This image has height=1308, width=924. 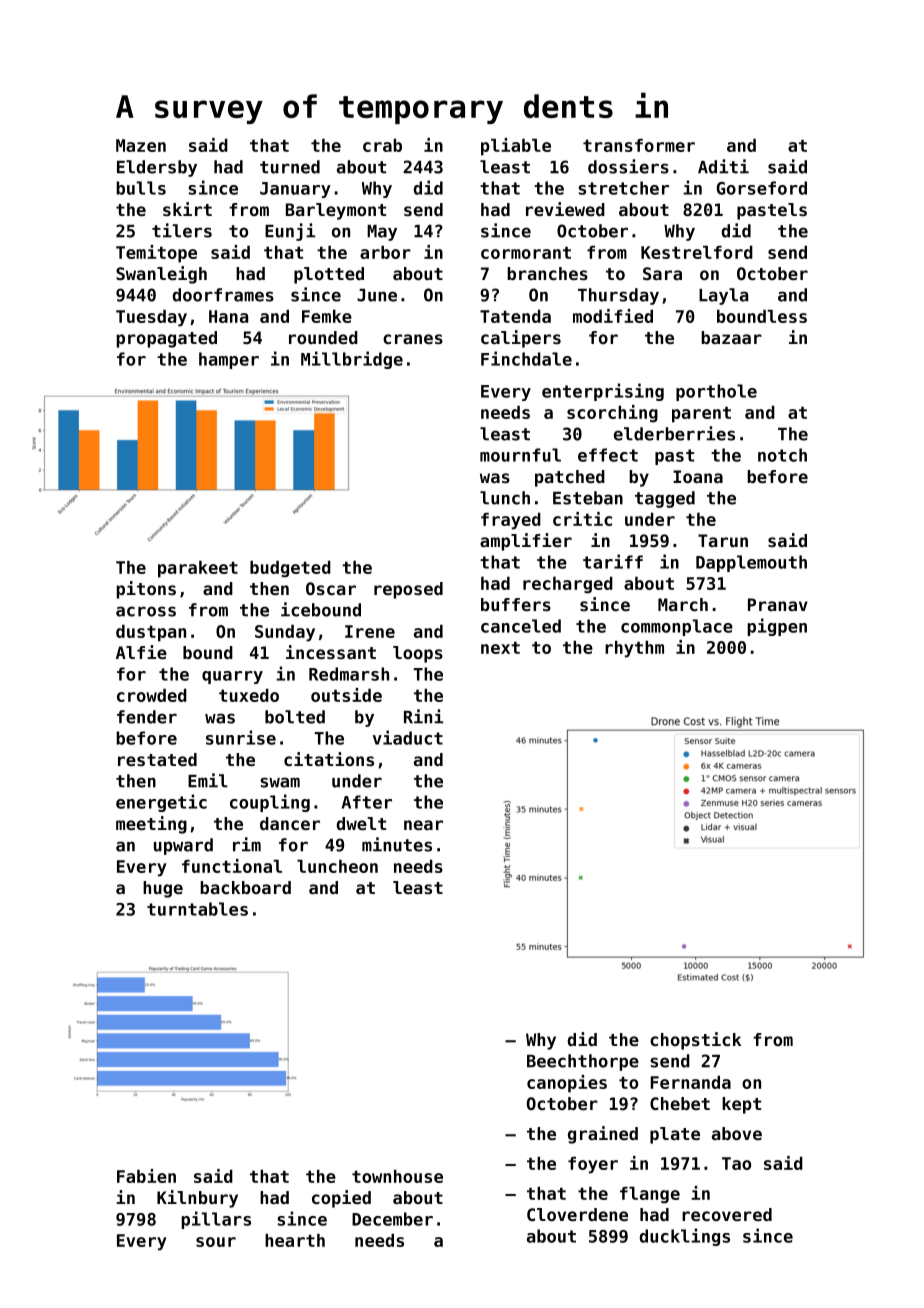 I want to click on viaduct, so click(x=408, y=737).
